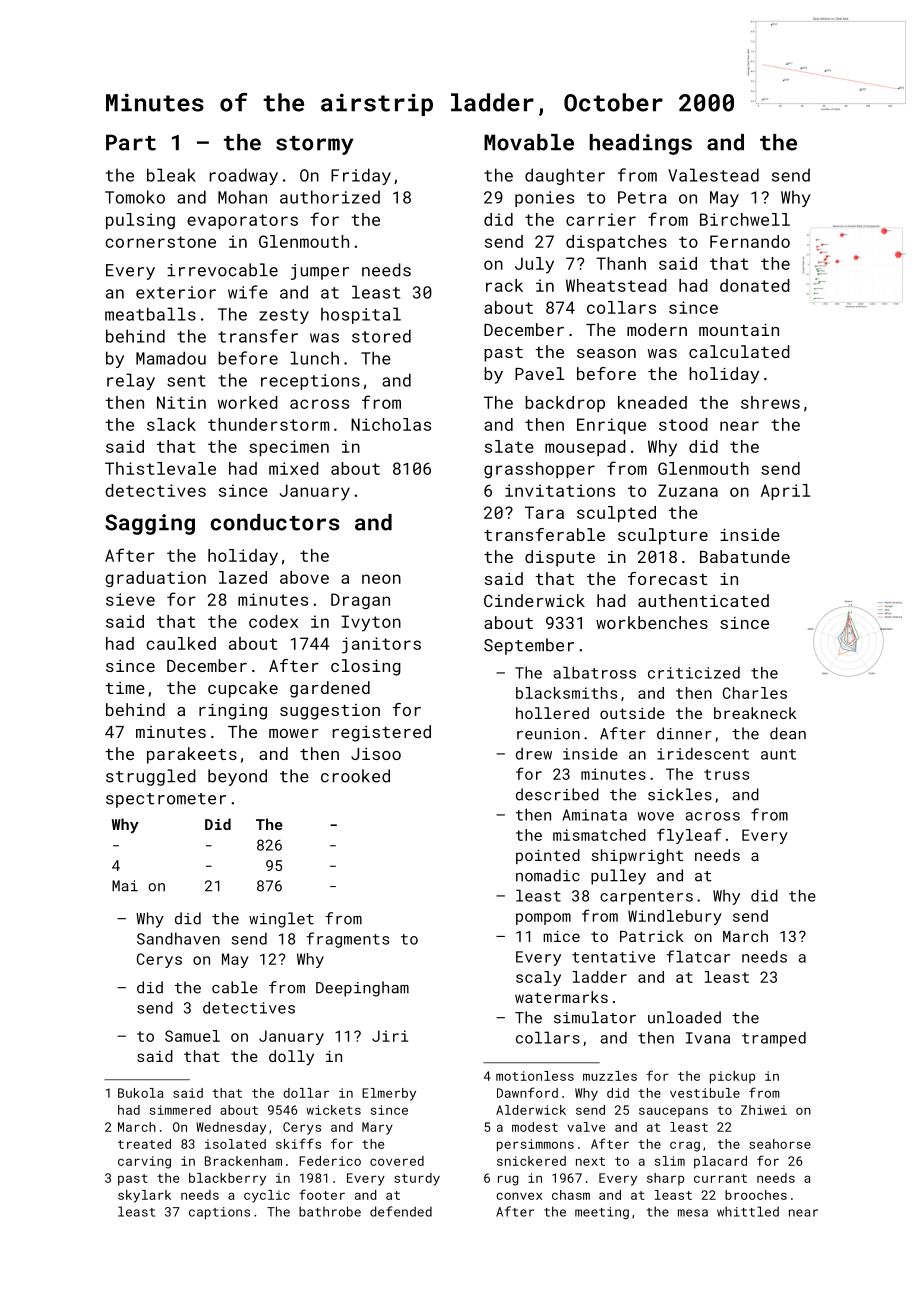 The height and width of the screenshot is (1308, 924). Describe the element at coordinates (689, 836) in the screenshot. I see `flyleaf` at that location.
